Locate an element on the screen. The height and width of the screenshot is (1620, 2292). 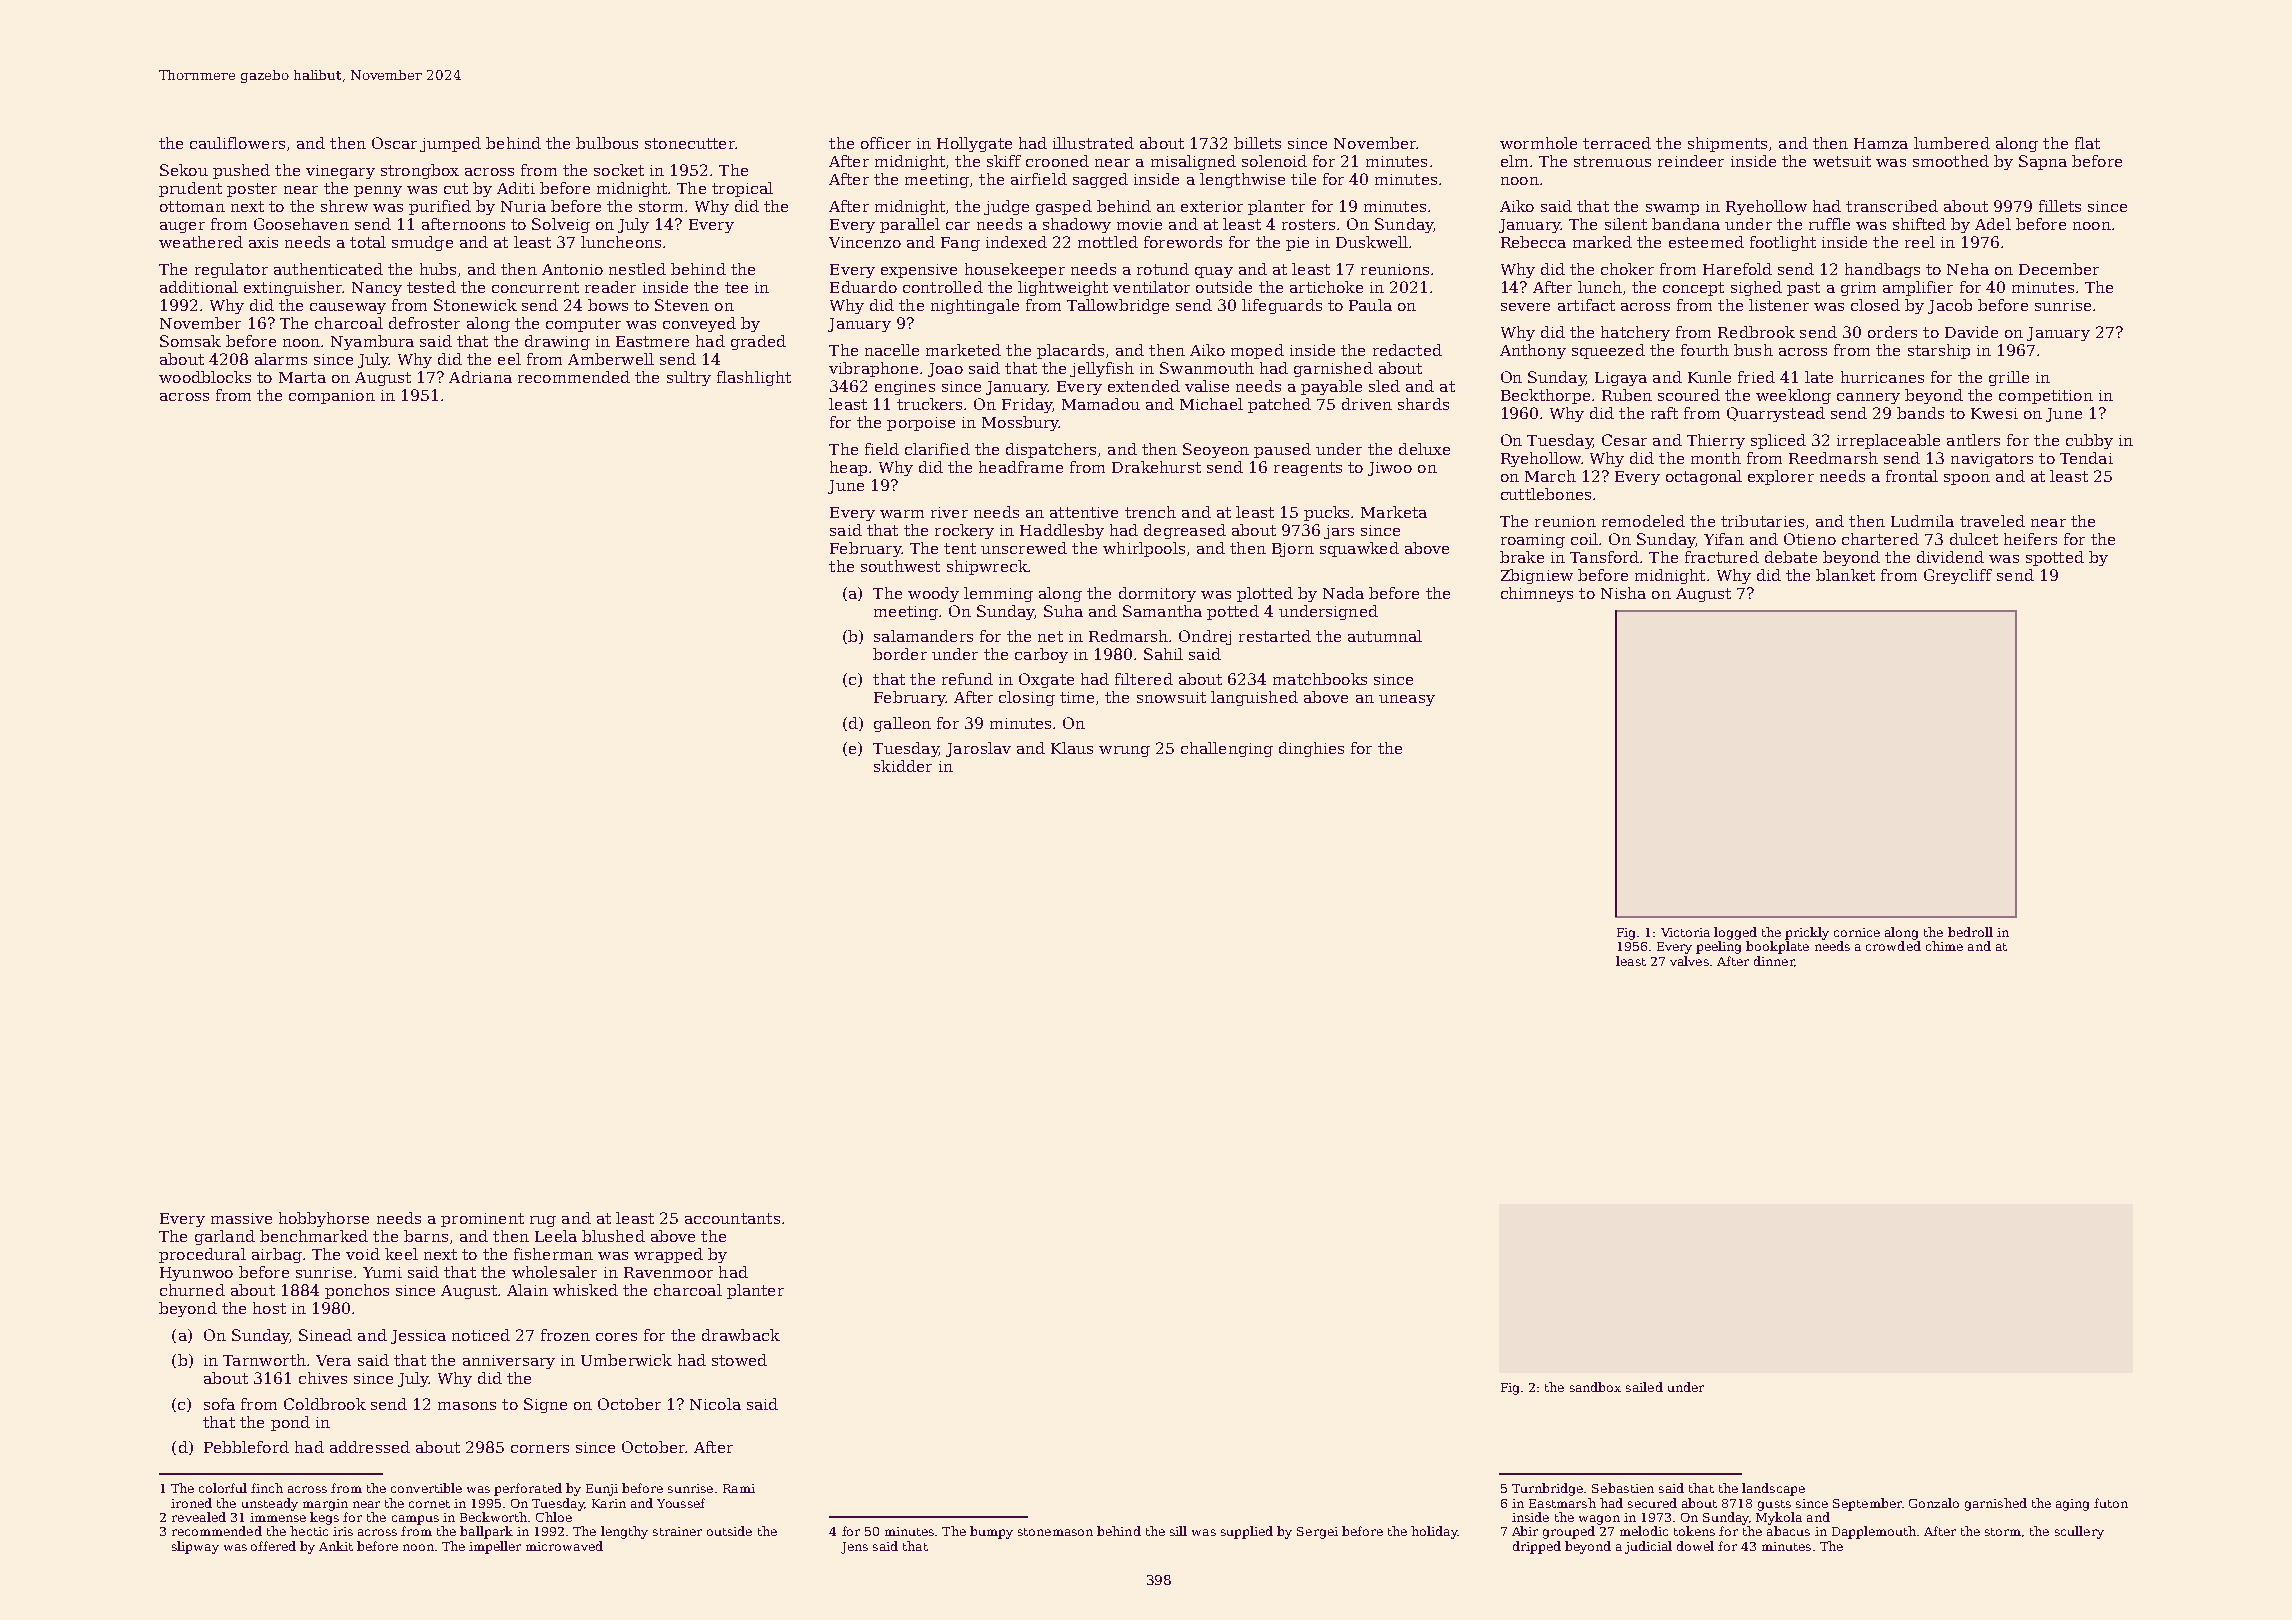
companion is located at coordinates (332, 397).
